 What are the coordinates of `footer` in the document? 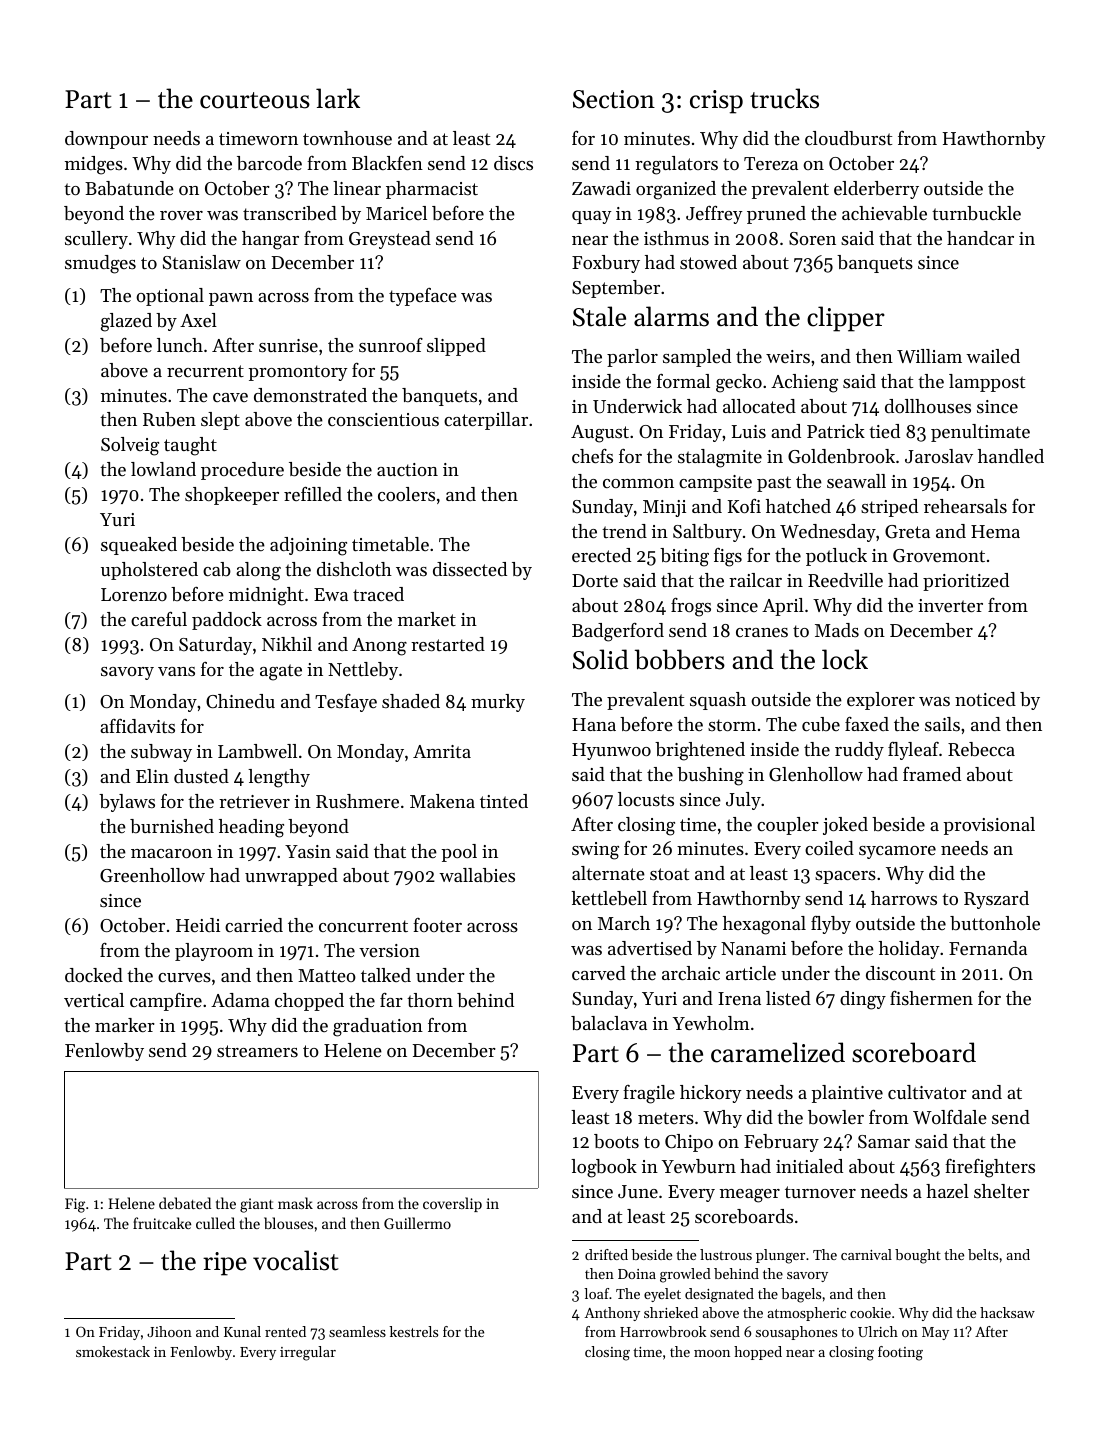 It's located at (437, 925).
